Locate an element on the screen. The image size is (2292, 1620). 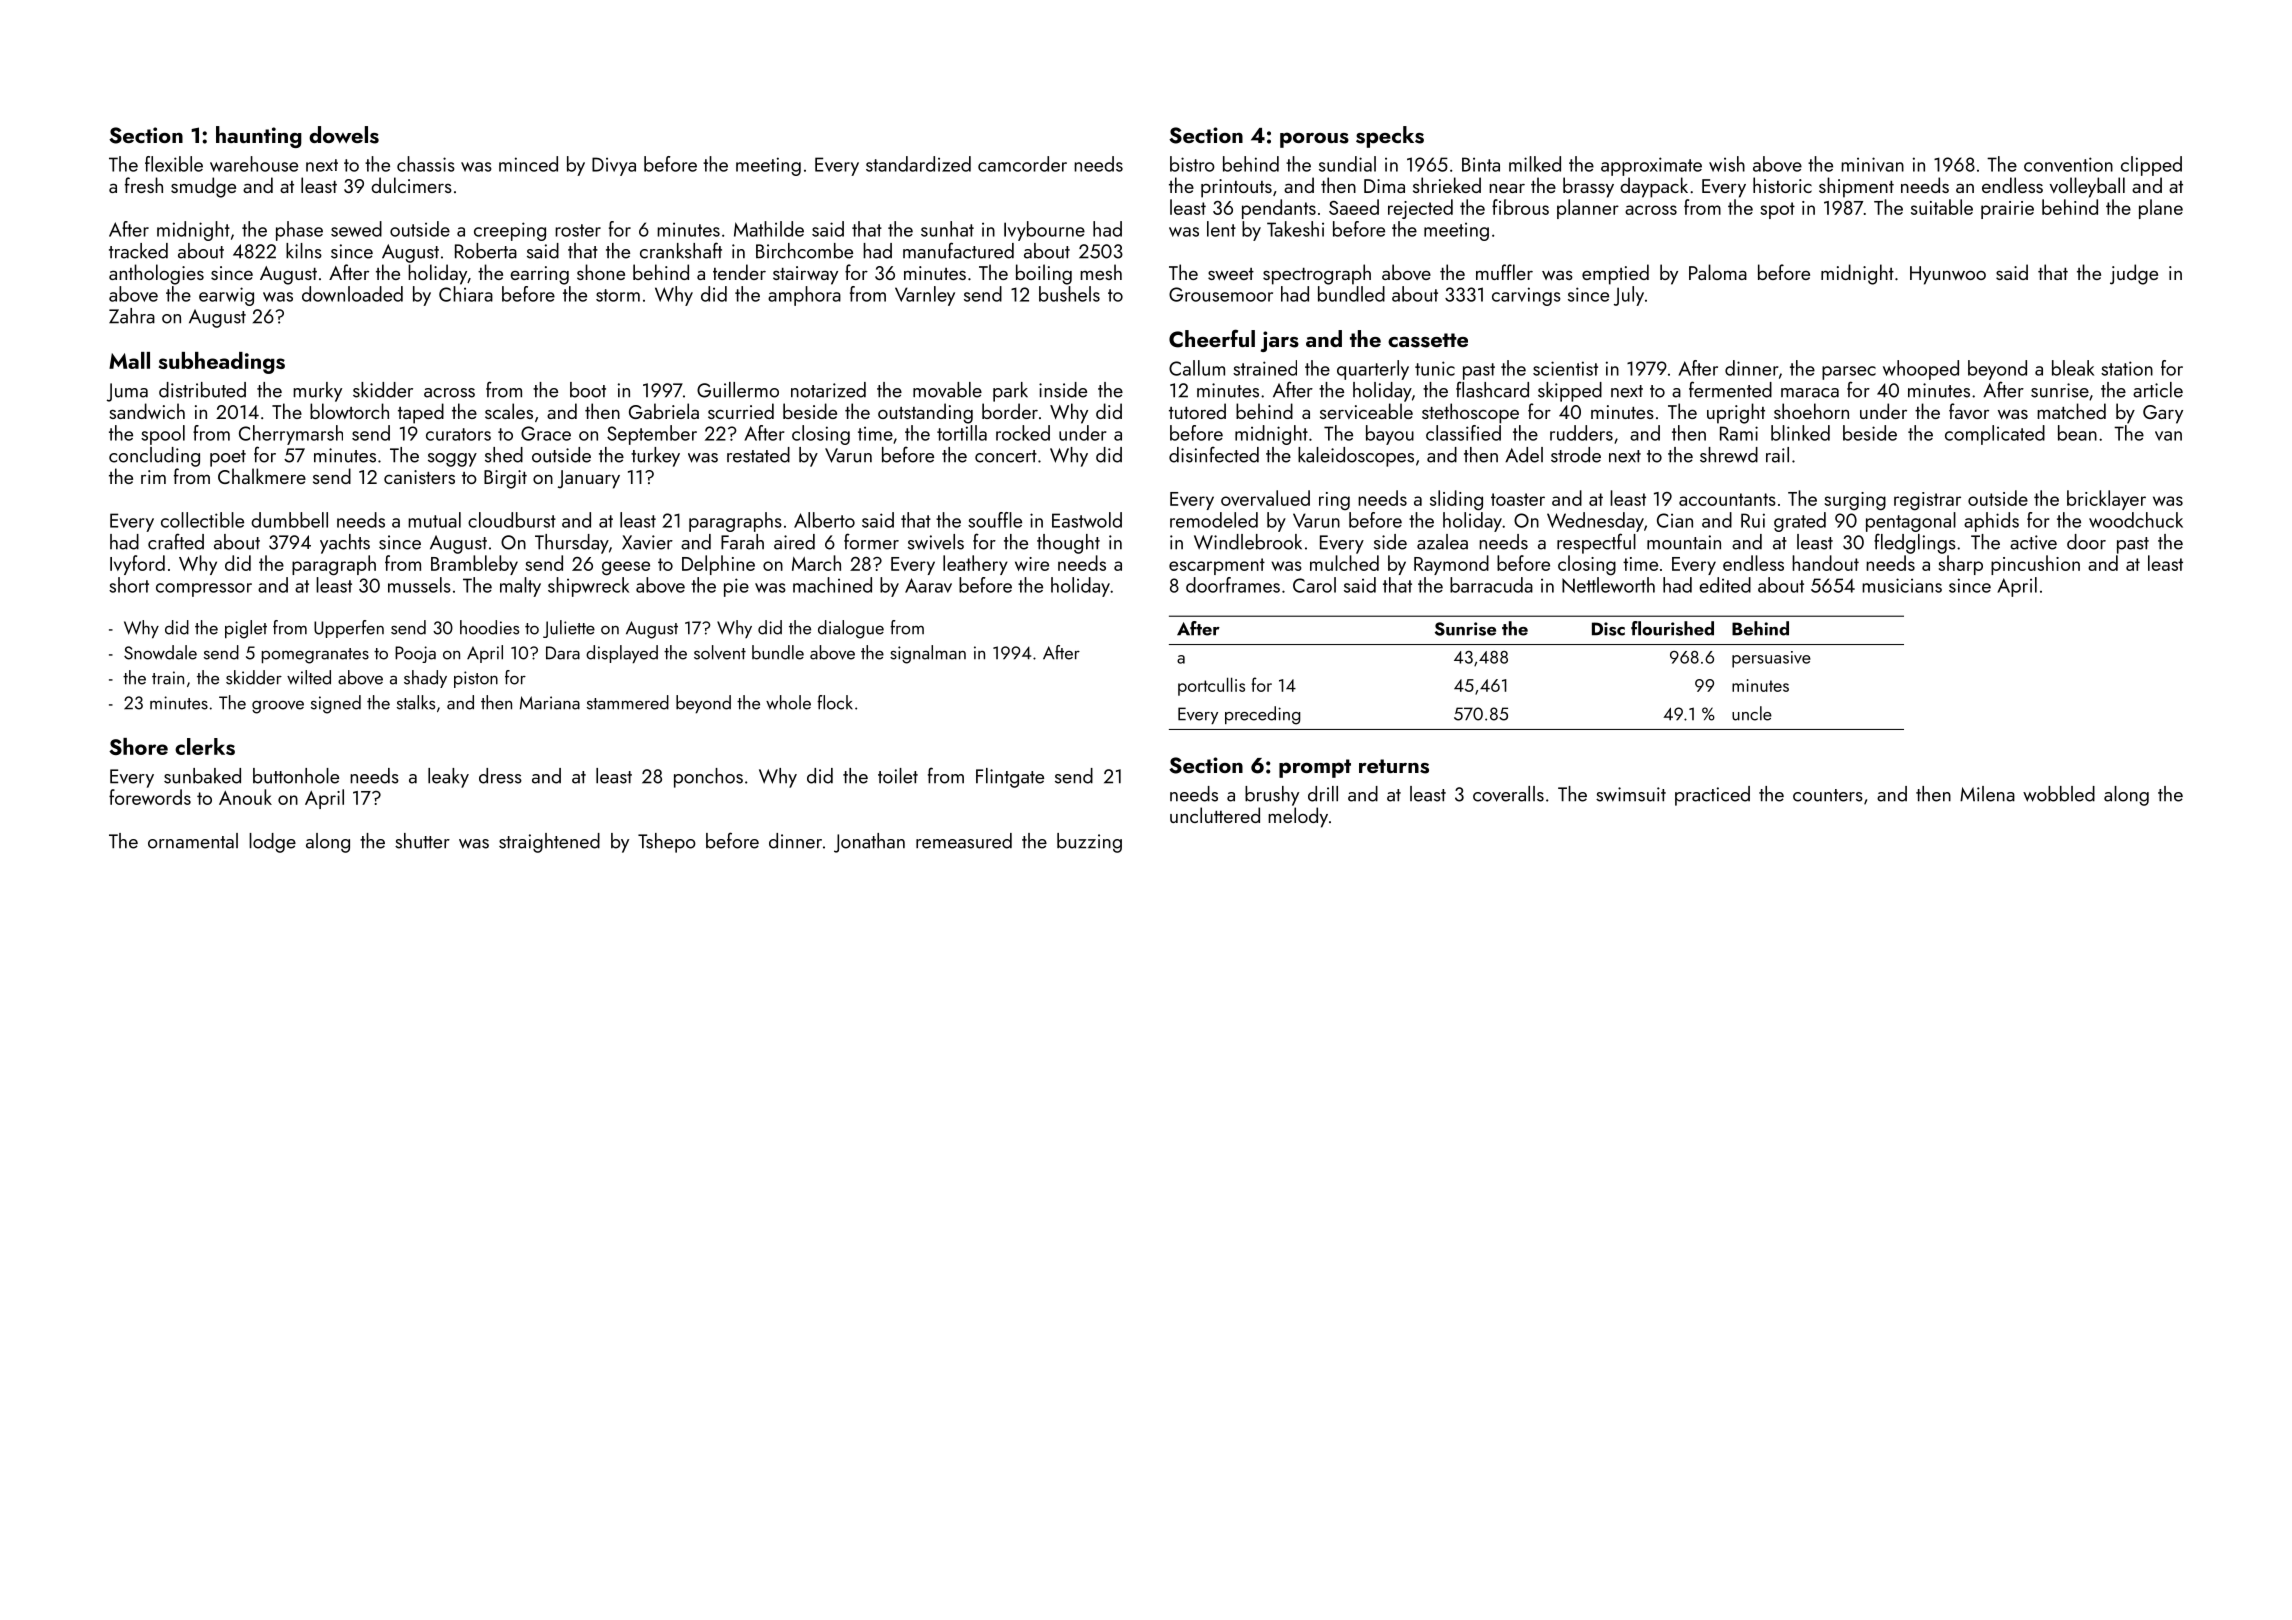
haunting is located at coordinates (259, 137).
